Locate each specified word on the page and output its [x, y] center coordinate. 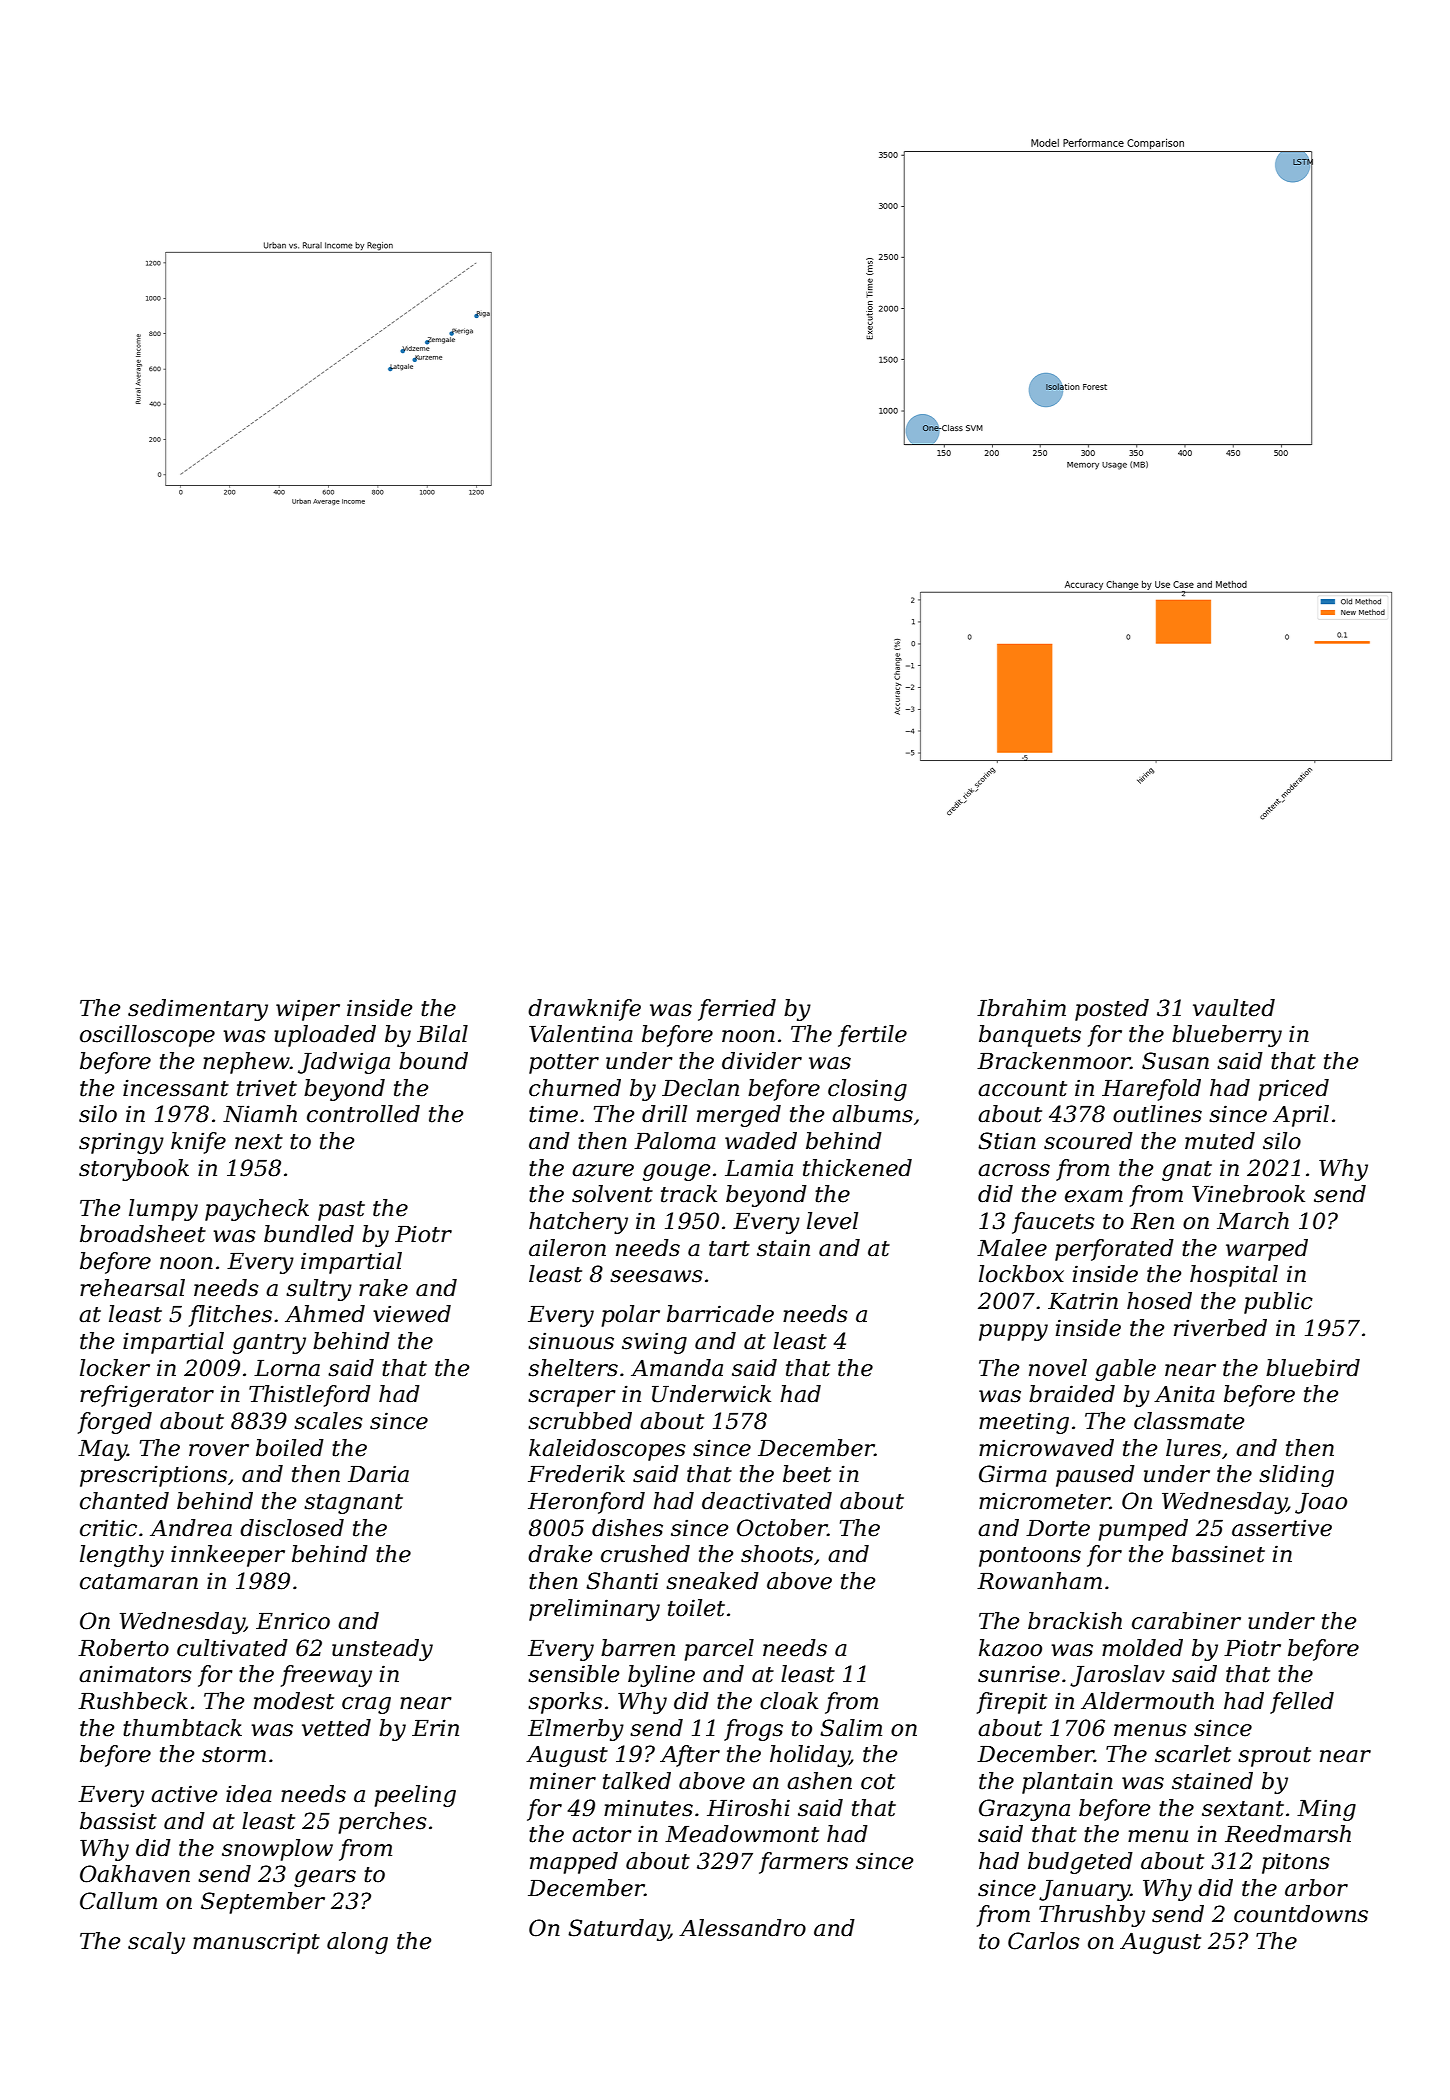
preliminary [594, 1610]
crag [366, 1705]
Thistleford [310, 1396]
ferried [737, 1010]
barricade [720, 1314]
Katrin [1083, 1301]
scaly [156, 1943]
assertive [1282, 1528]
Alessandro [742, 1928]
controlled [363, 1114]
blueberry [1227, 1036]
